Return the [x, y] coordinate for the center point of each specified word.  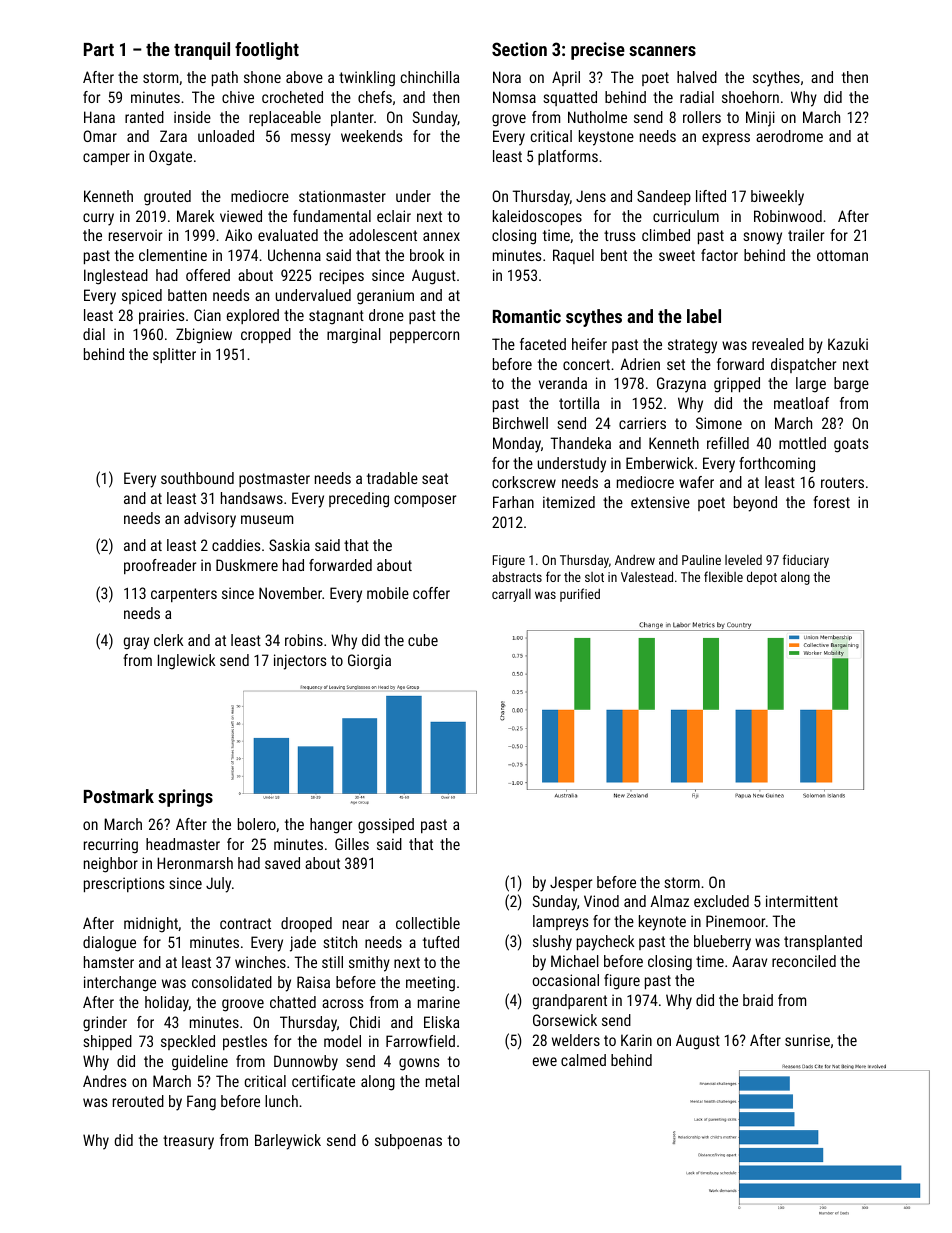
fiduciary [806, 561]
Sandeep [664, 197]
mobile [388, 593]
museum [267, 519]
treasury [188, 1142]
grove [509, 120]
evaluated [288, 235]
